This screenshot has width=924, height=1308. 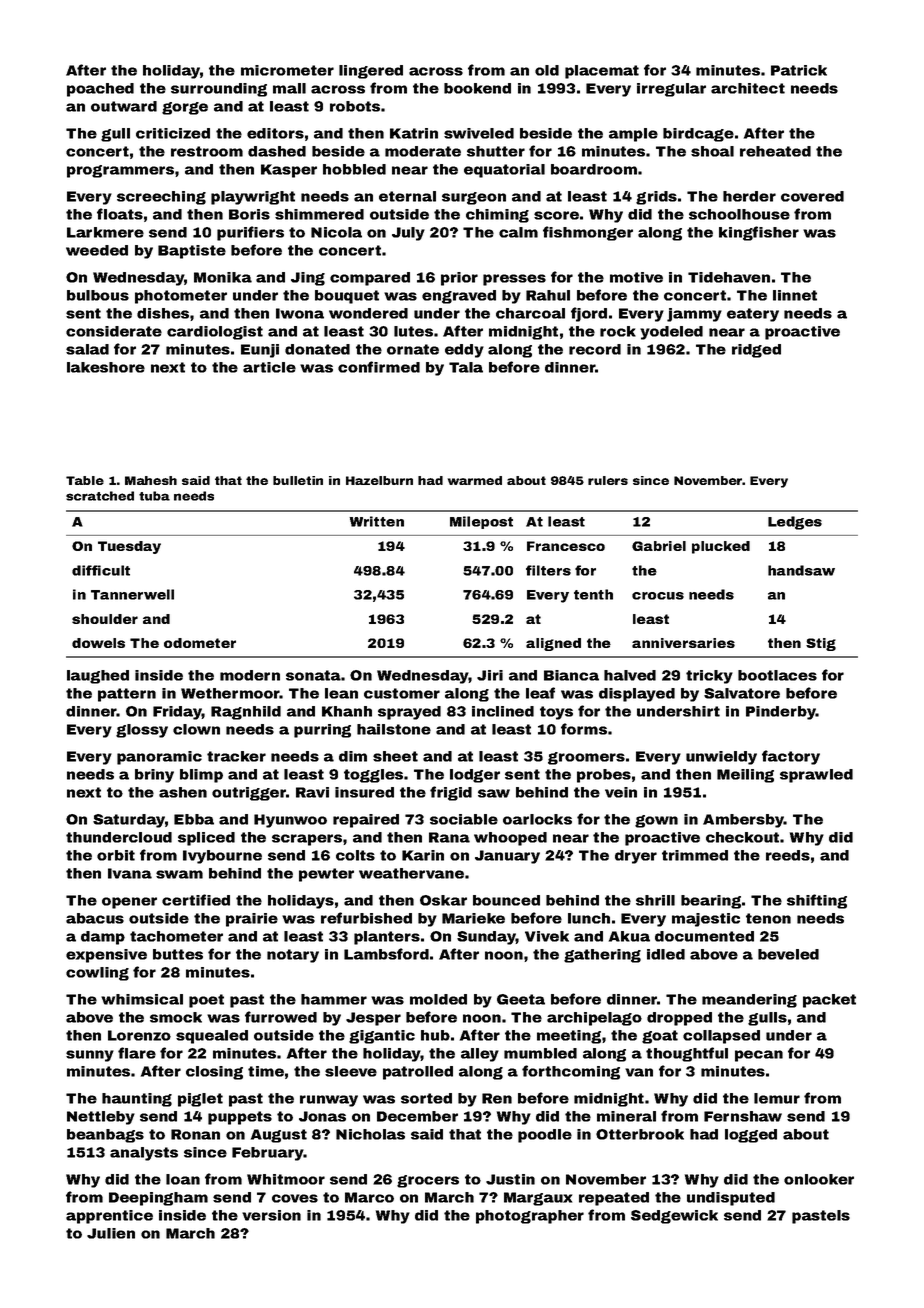 I want to click on modern, so click(x=250, y=675).
